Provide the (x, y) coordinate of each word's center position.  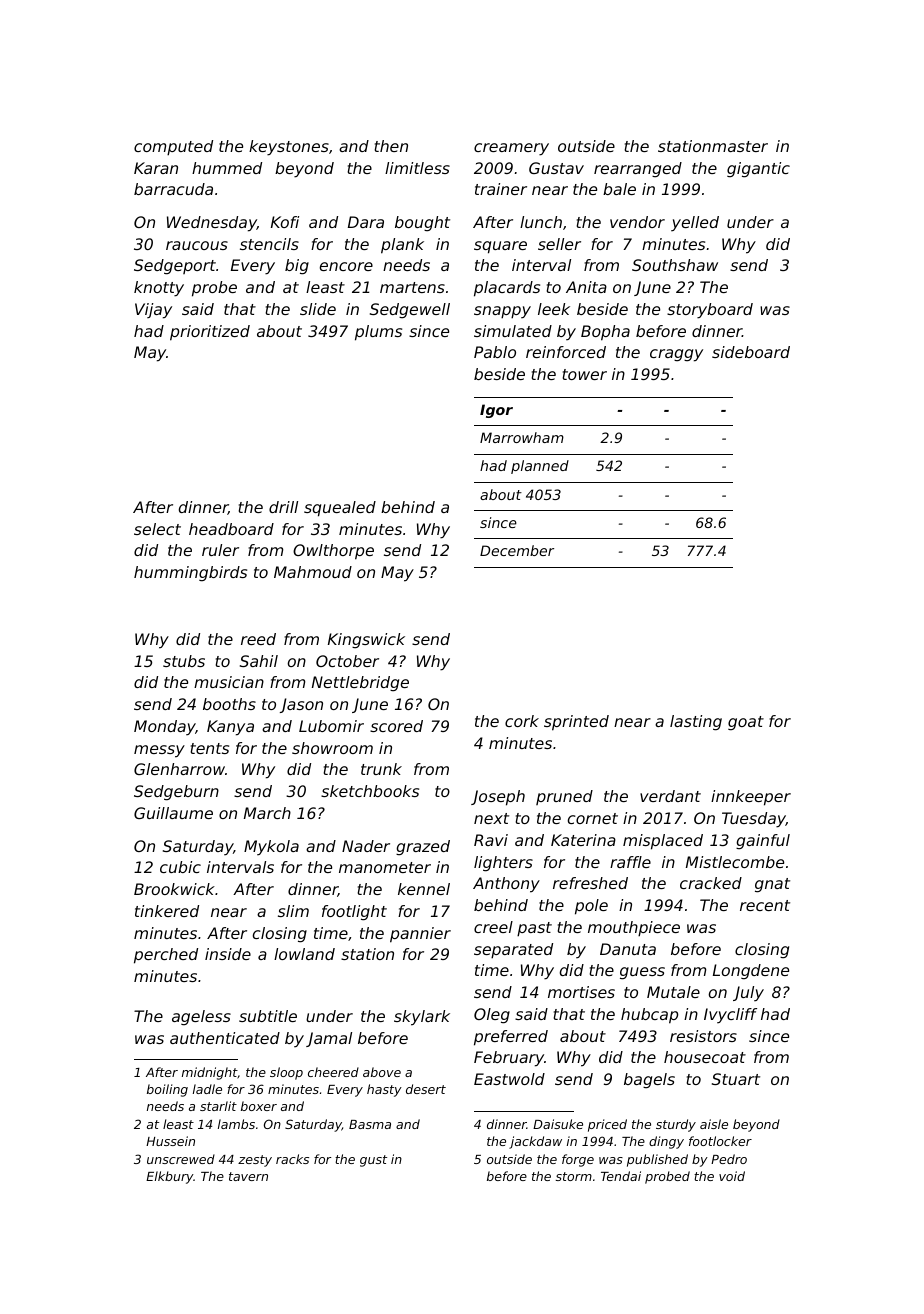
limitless (417, 168)
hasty (384, 1090)
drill (283, 507)
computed (173, 148)
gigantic (758, 170)
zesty (255, 1161)
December (517, 550)
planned (540, 467)
